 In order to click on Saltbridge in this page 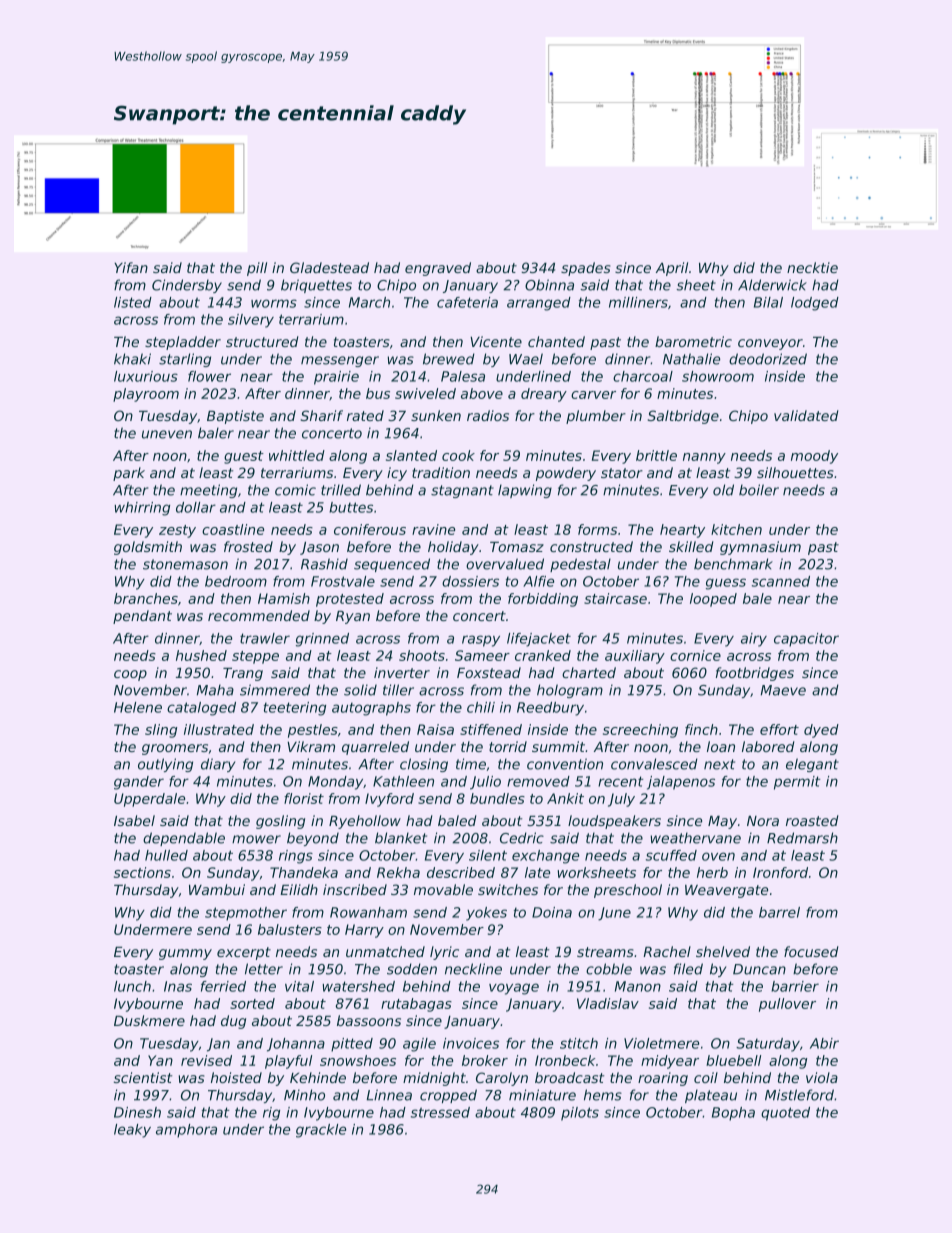, I will do `click(683, 417)`.
